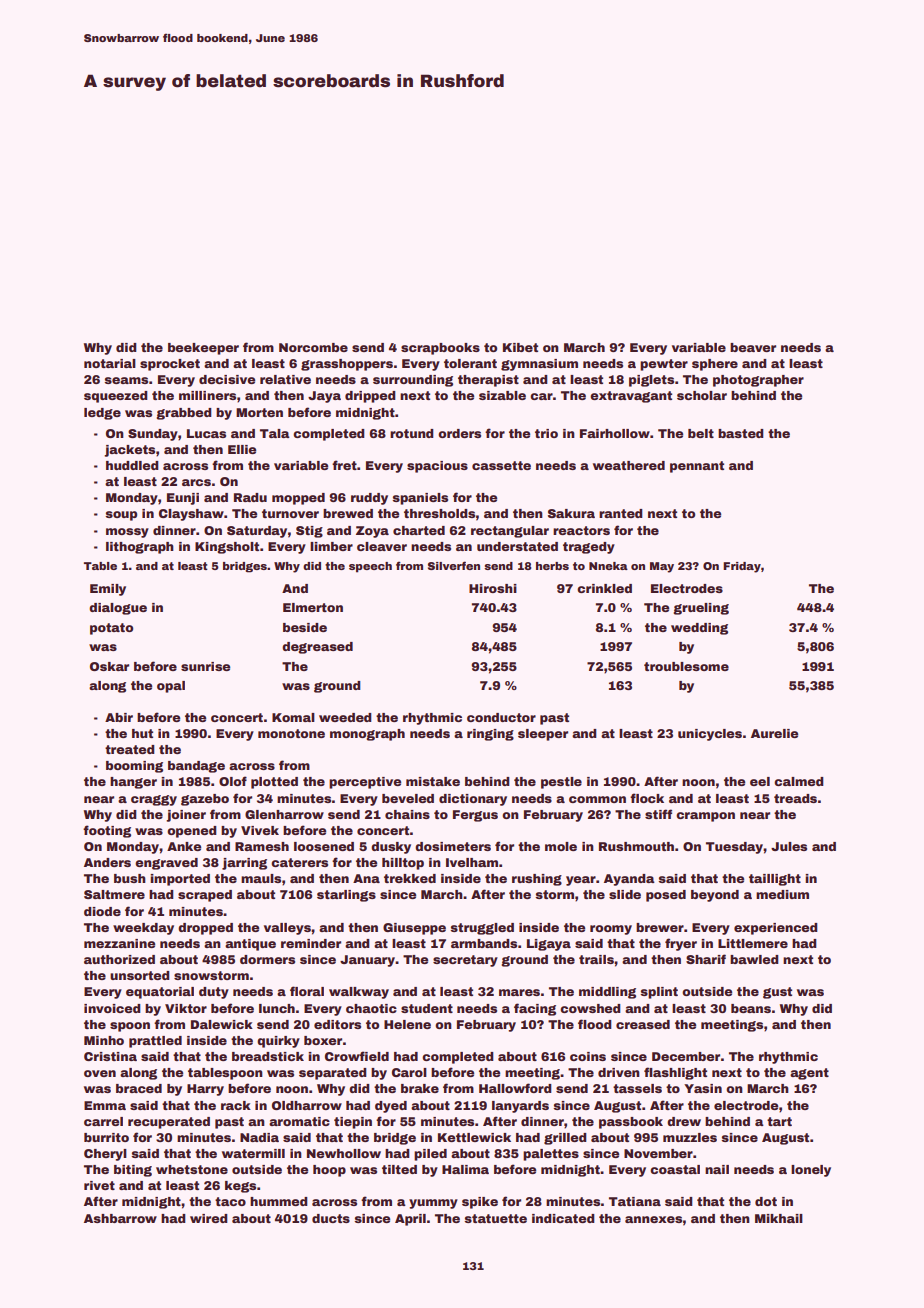  Describe the element at coordinates (110, 363) in the image. I see `notarial` at that location.
